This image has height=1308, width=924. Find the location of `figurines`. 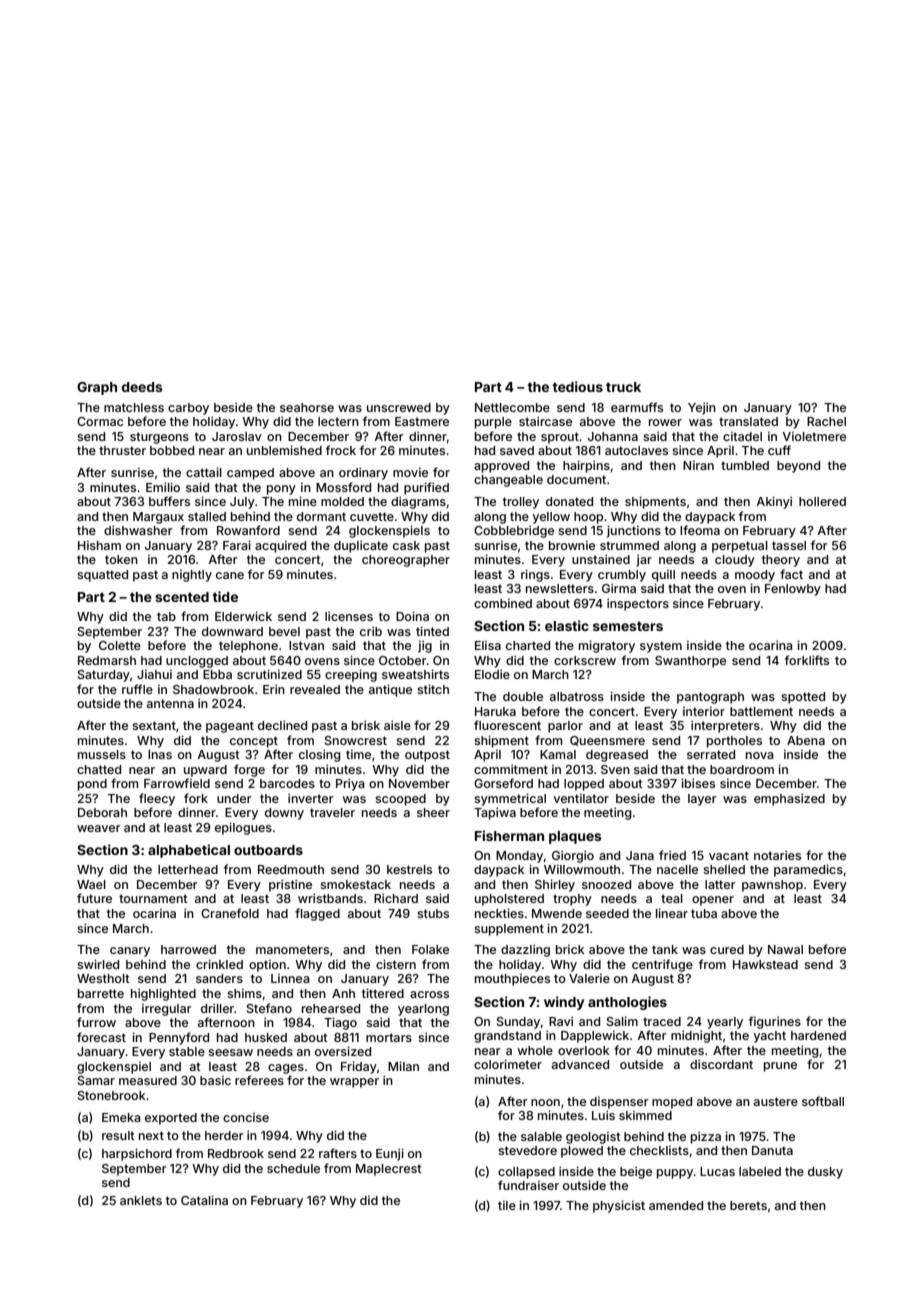

figurines is located at coordinates (775, 1022).
